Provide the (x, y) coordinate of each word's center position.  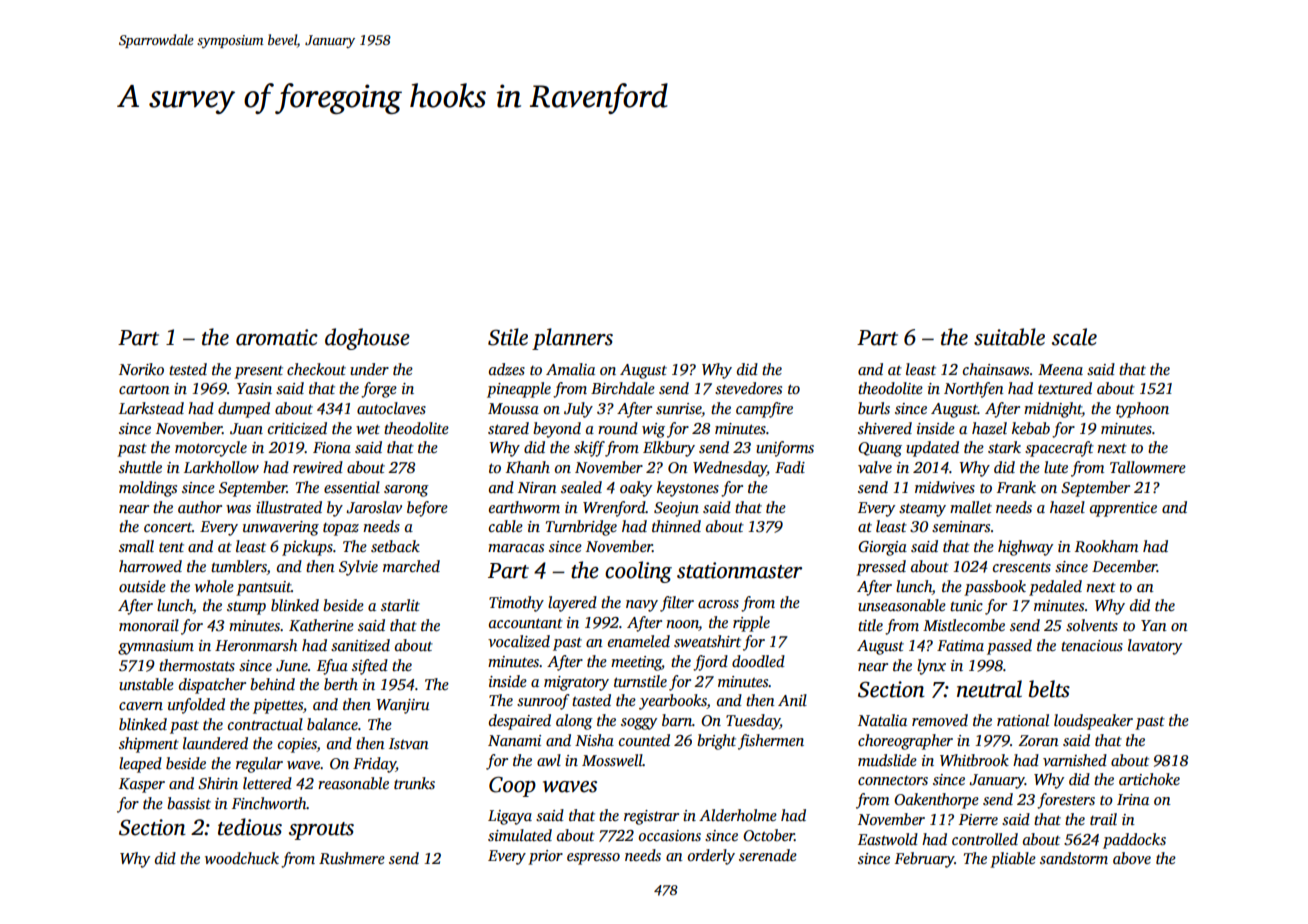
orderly (711, 857)
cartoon (144, 389)
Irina (1133, 799)
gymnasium (156, 647)
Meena (1060, 369)
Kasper (142, 785)
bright (716, 742)
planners (572, 339)
